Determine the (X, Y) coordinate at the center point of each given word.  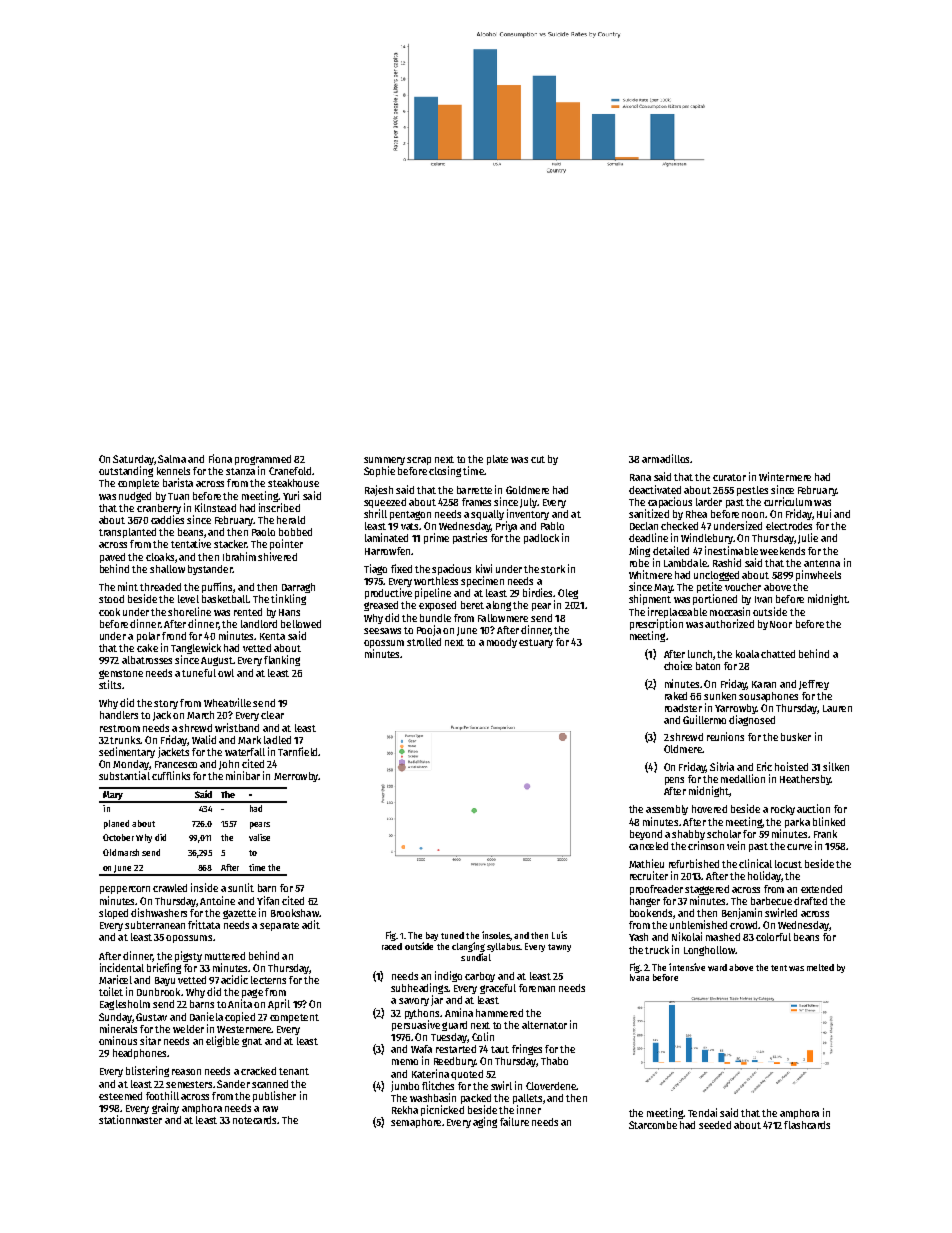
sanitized (649, 513)
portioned (715, 599)
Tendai (702, 1112)
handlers (119, 715)
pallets (527, 1099)
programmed (263, 460)
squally (487, 515)
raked (676, 696)
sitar (150, 1040)
